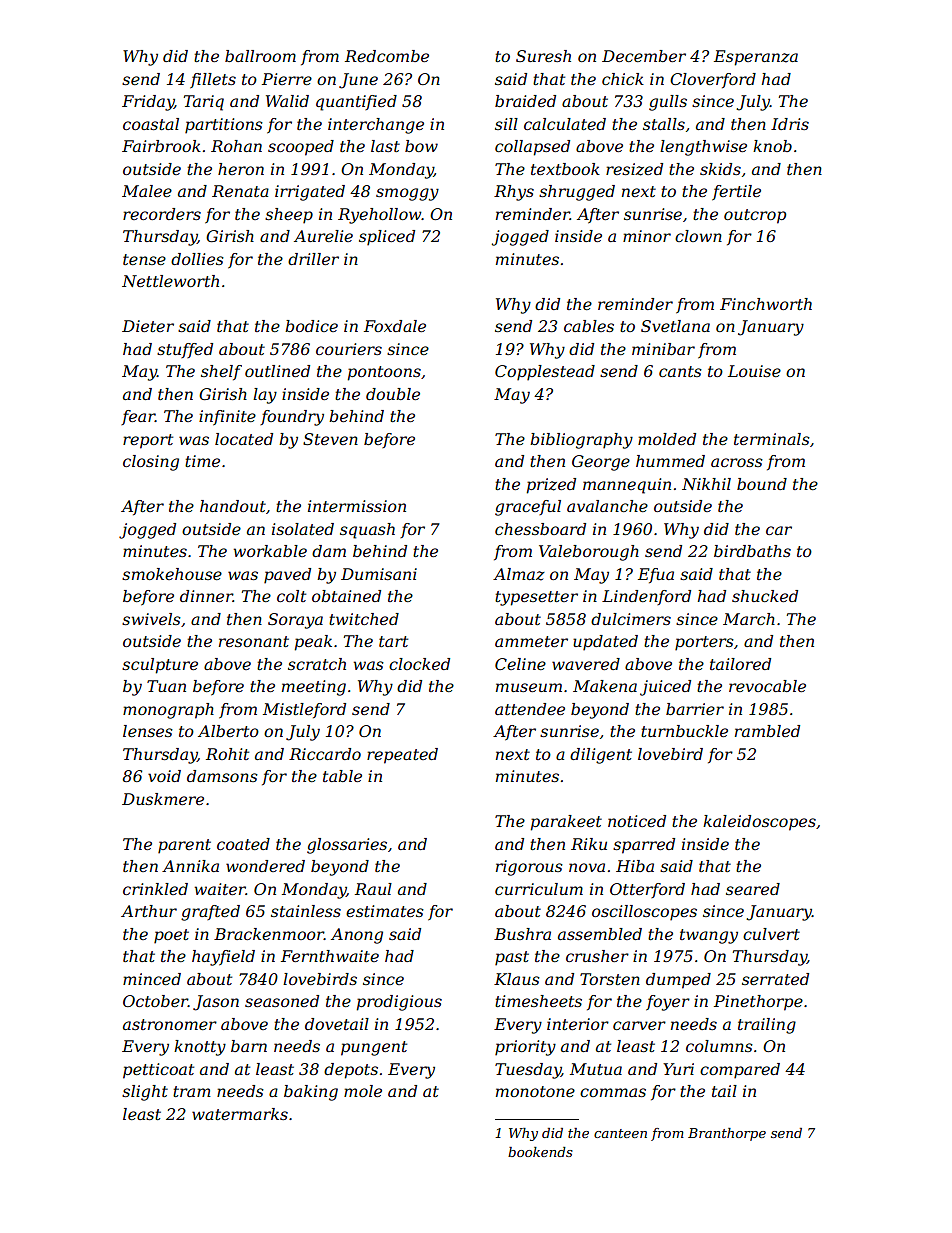 This page has width=952, height=1233. What do you see at coordinates (540, 1152) in the page?
I see `bookends` at bounding box center [540, 1152].
